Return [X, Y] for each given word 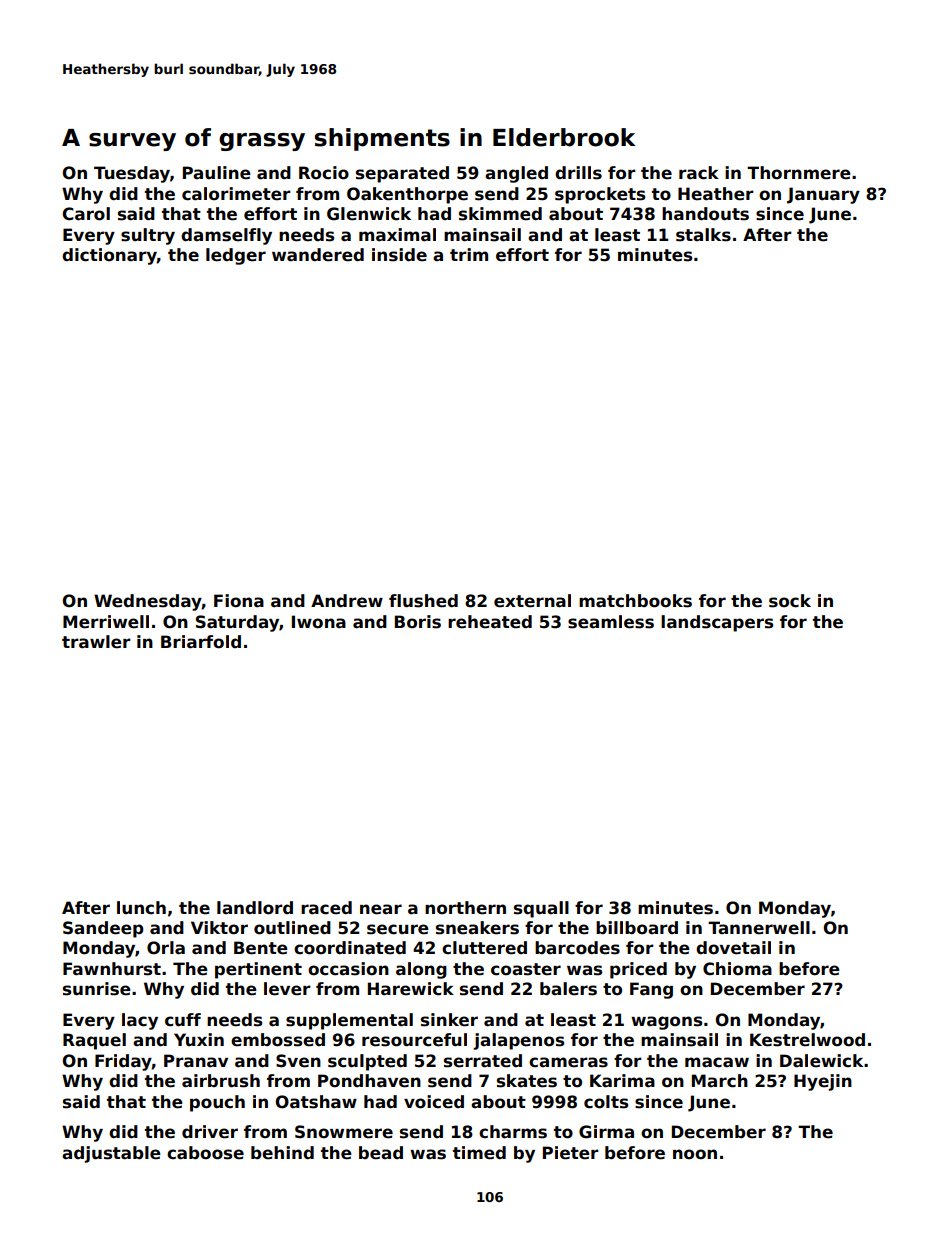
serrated [483, 1061]
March [720, 1081]
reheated [490, 622]
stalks [703, 235]
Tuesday [132, 174]
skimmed [500, 214]
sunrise [97, 989]
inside [399, 255]
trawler [96, 642]
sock [790, 601]
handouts [705, 214]
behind [282, 1153]
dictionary [109, 256]
